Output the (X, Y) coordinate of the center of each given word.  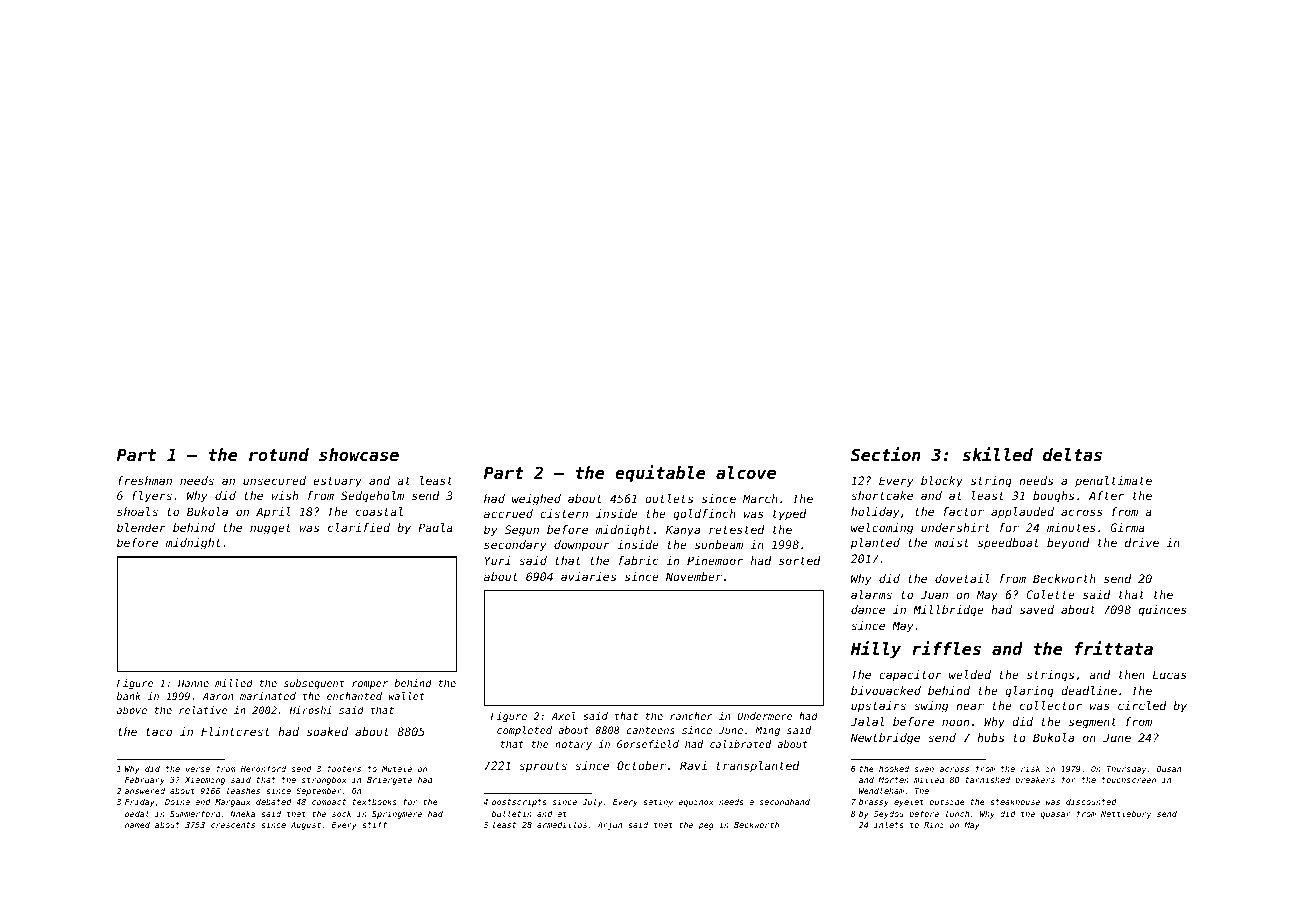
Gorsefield (648, 744)
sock (341, 813)
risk (1030, 768)
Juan (934, 594)
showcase (359, 454)
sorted (800, 560)
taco (159, 732)
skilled (997, 454)
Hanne (193, 683)
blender (141, 527)
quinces (1162, 611)
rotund (279, 454)
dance (868, 609)
